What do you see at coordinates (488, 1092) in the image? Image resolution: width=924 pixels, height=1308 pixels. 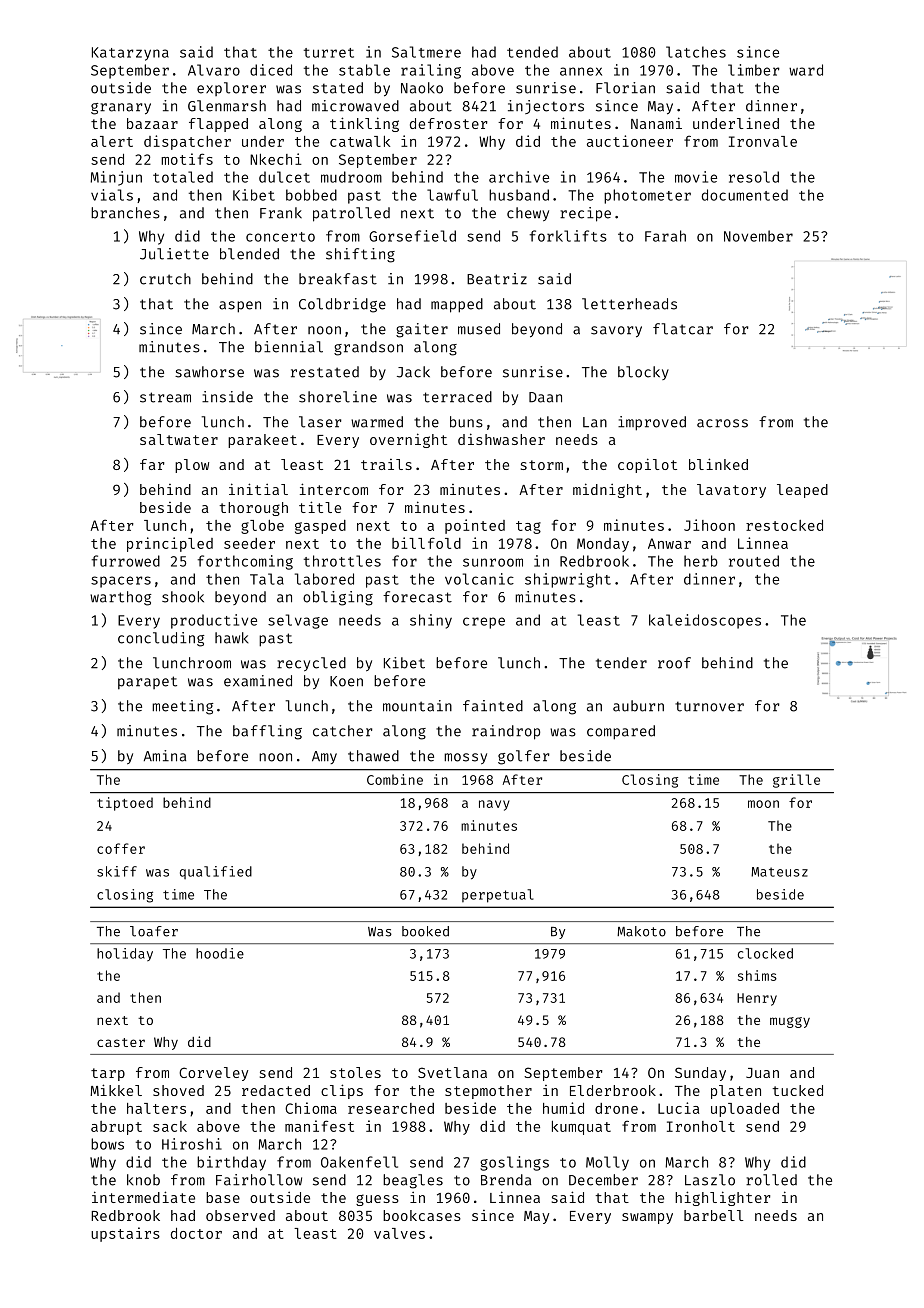 I see `stepmother` at bounding box center [488, 1092].
